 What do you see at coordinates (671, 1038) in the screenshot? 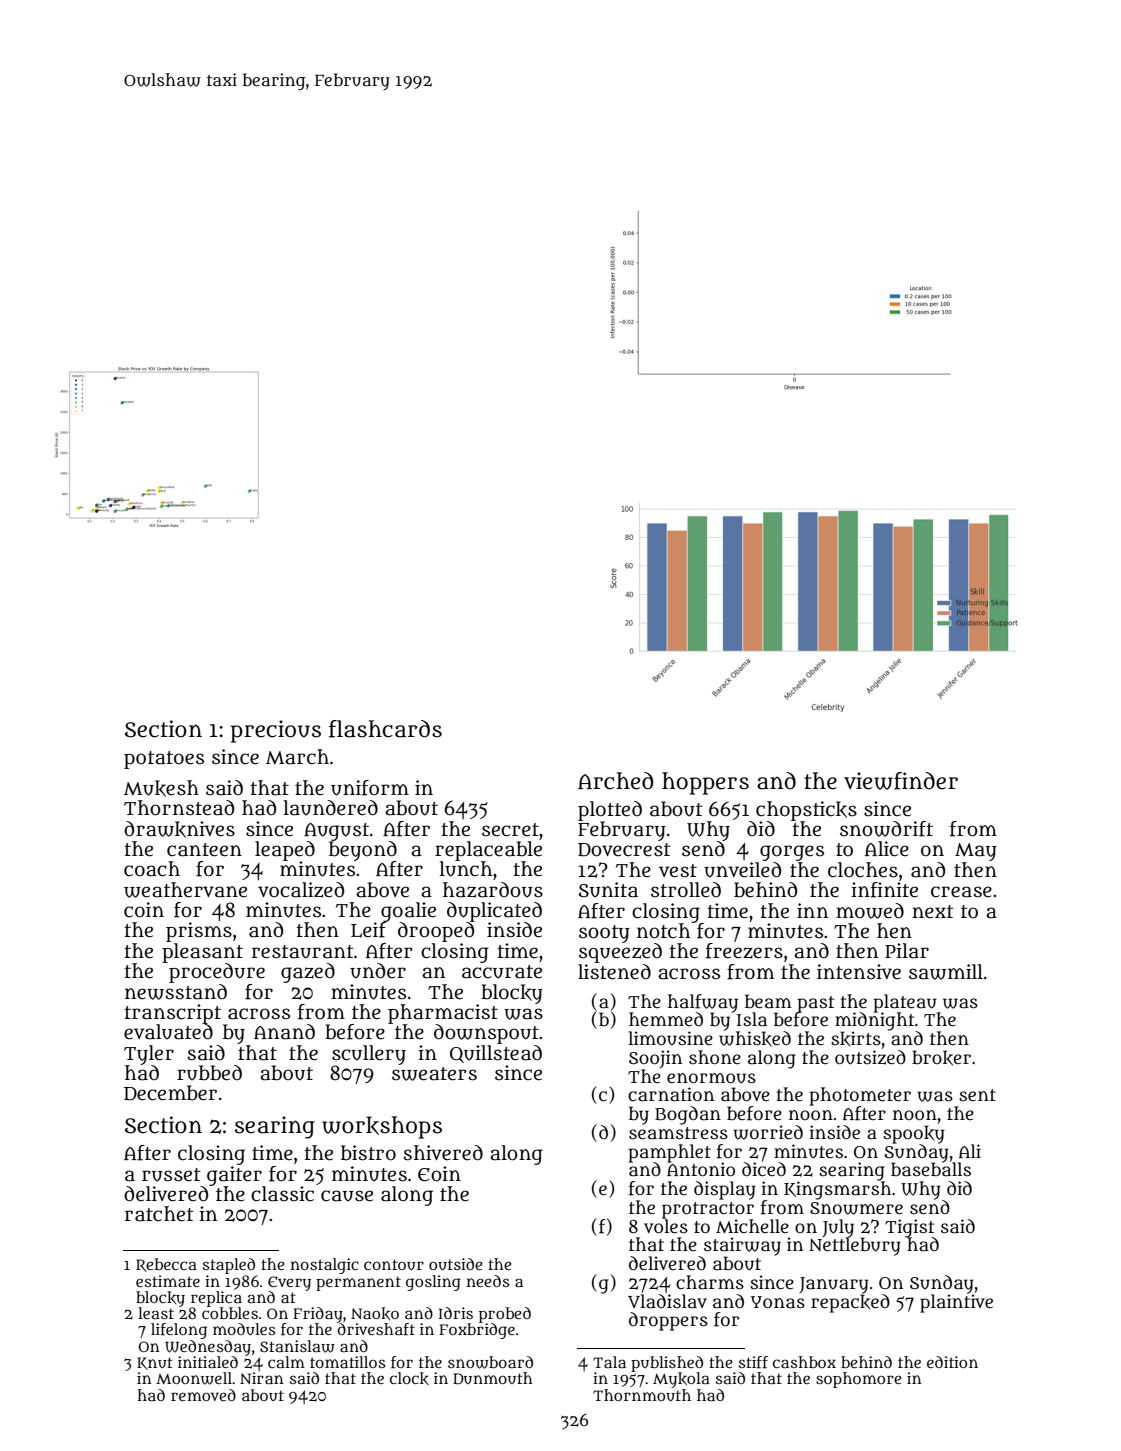
I see `limousine` at bounding box center [671, 1038].
